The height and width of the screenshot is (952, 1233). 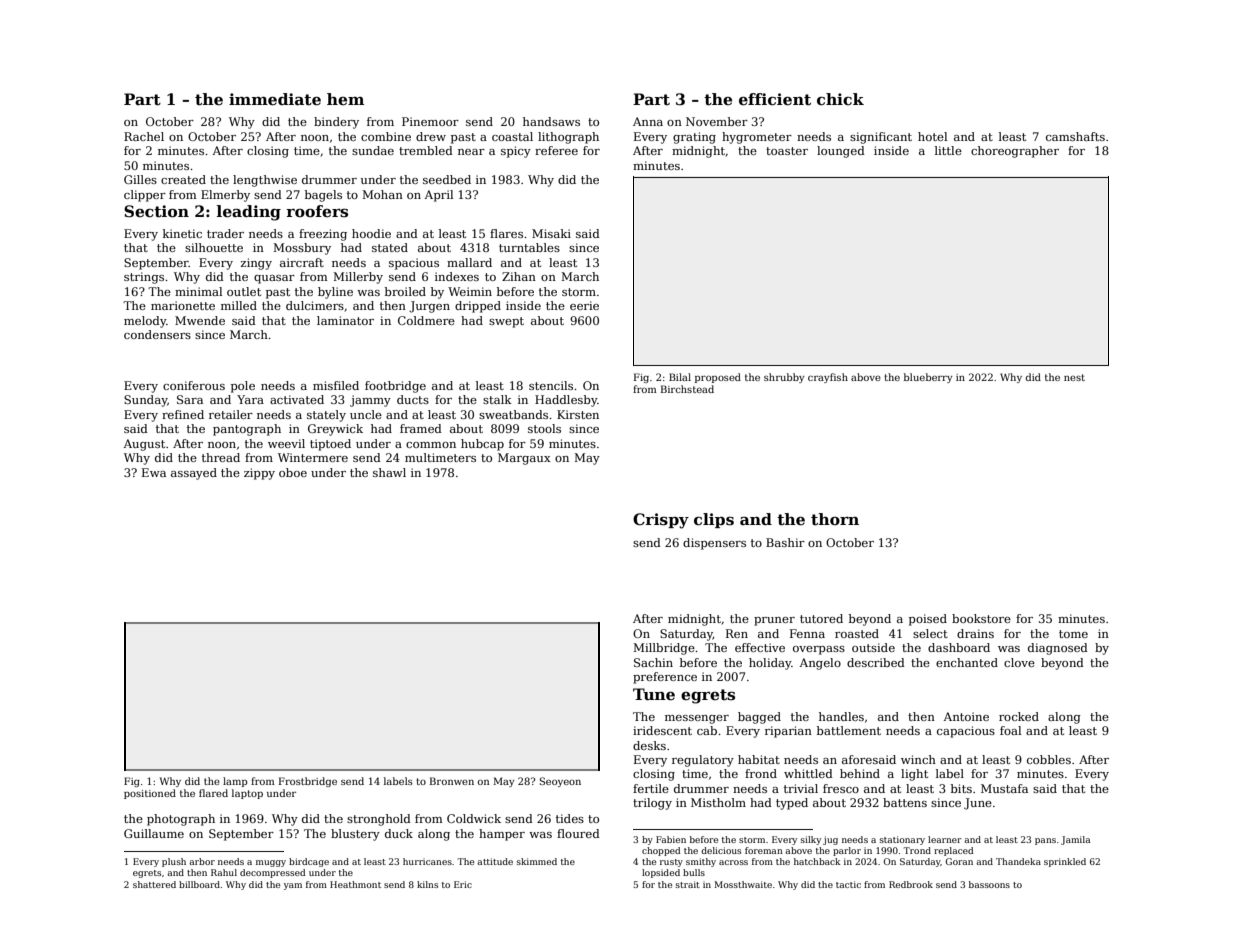 I want to click on yam, so click(x=293, y=886).
